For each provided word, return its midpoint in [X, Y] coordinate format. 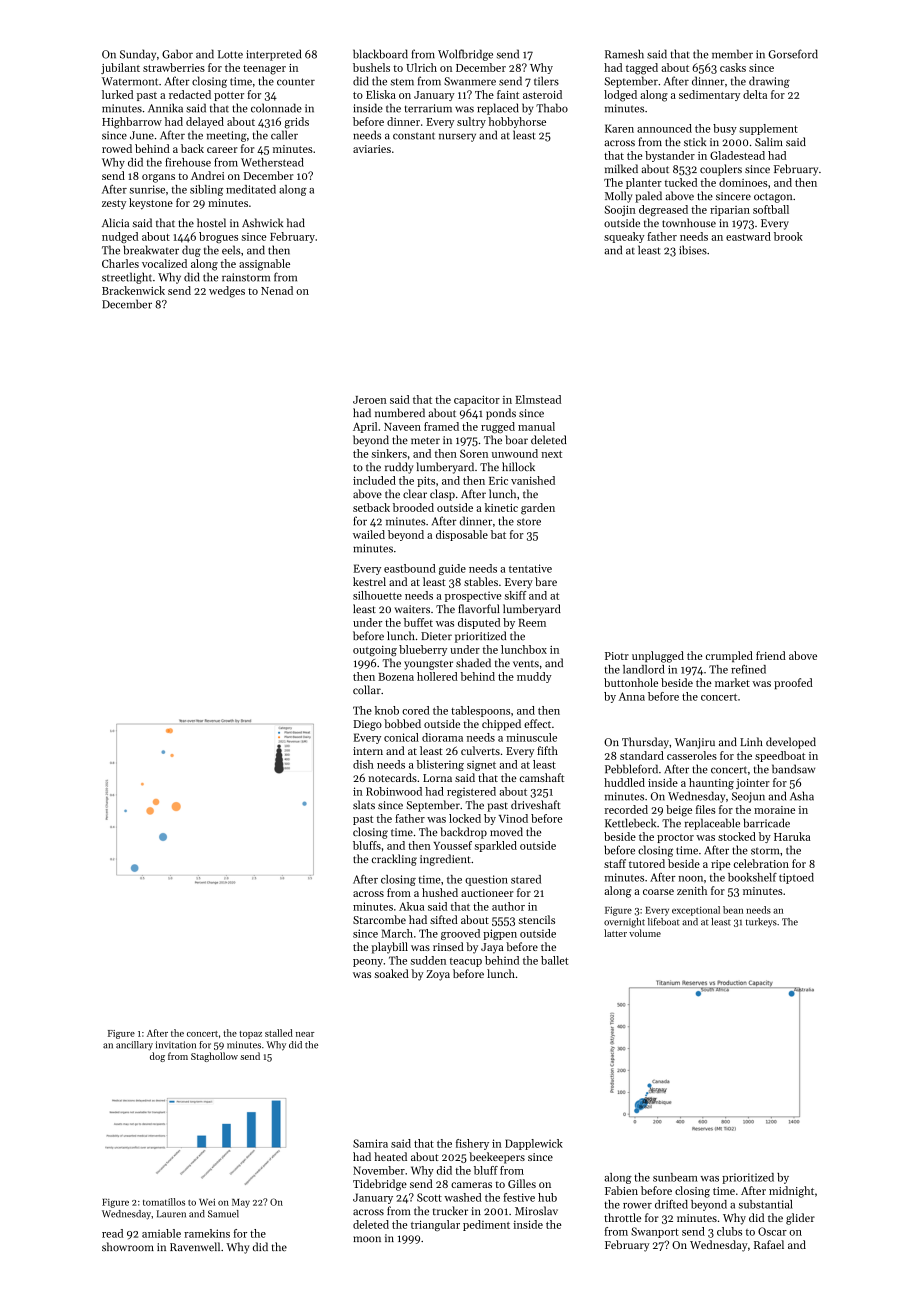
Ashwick [262, 222]
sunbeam [675, 1177]
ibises [693, 250]
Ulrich [421, 67]
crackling [394, 860]
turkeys [761, 922]
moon [367, 1239]
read [112, 1233]
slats [364, 805]
